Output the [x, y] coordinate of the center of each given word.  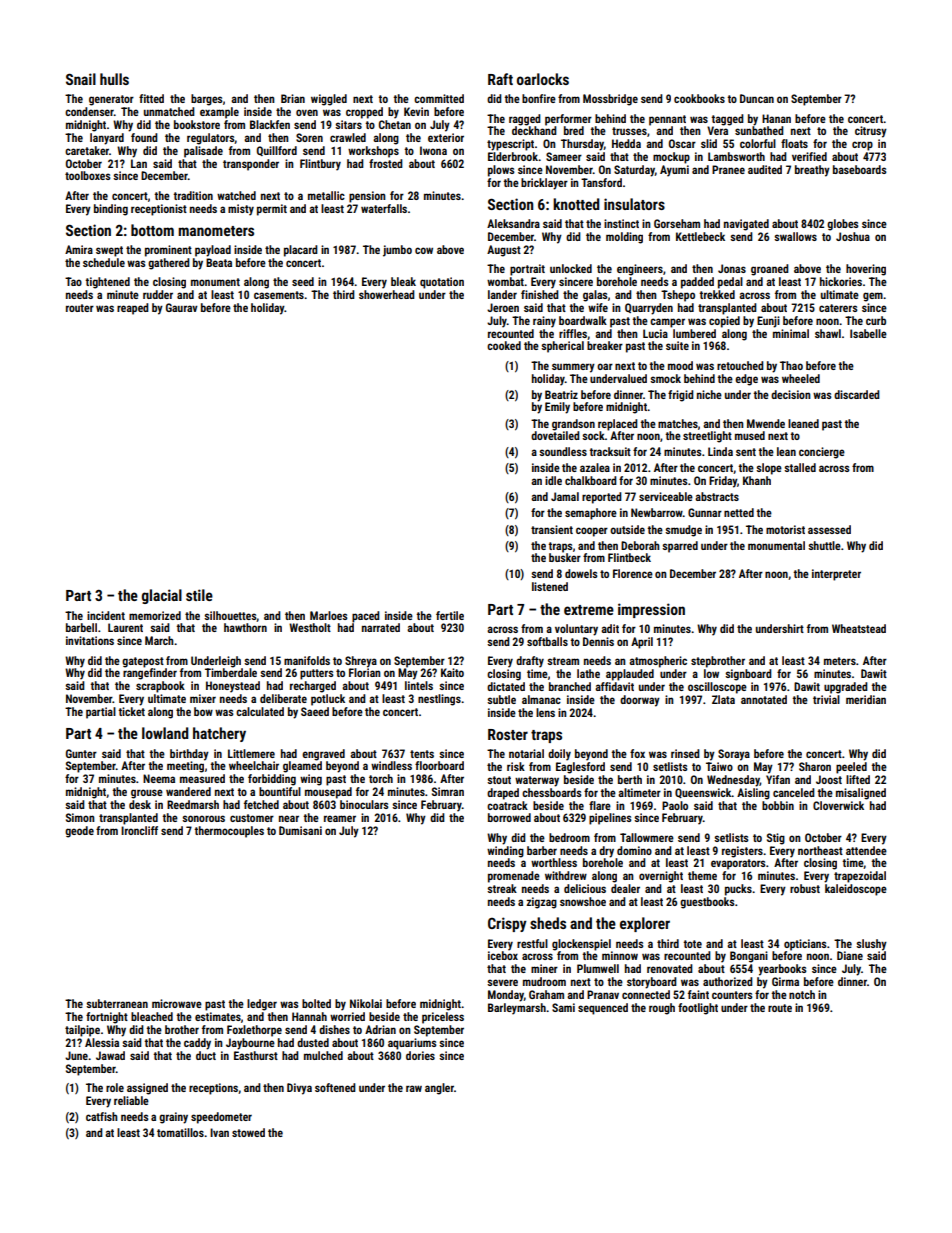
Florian [365, 672]
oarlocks [543, 79]
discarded [857, 394]
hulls [114, 79]
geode [79, 832]
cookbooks [699, 98]
